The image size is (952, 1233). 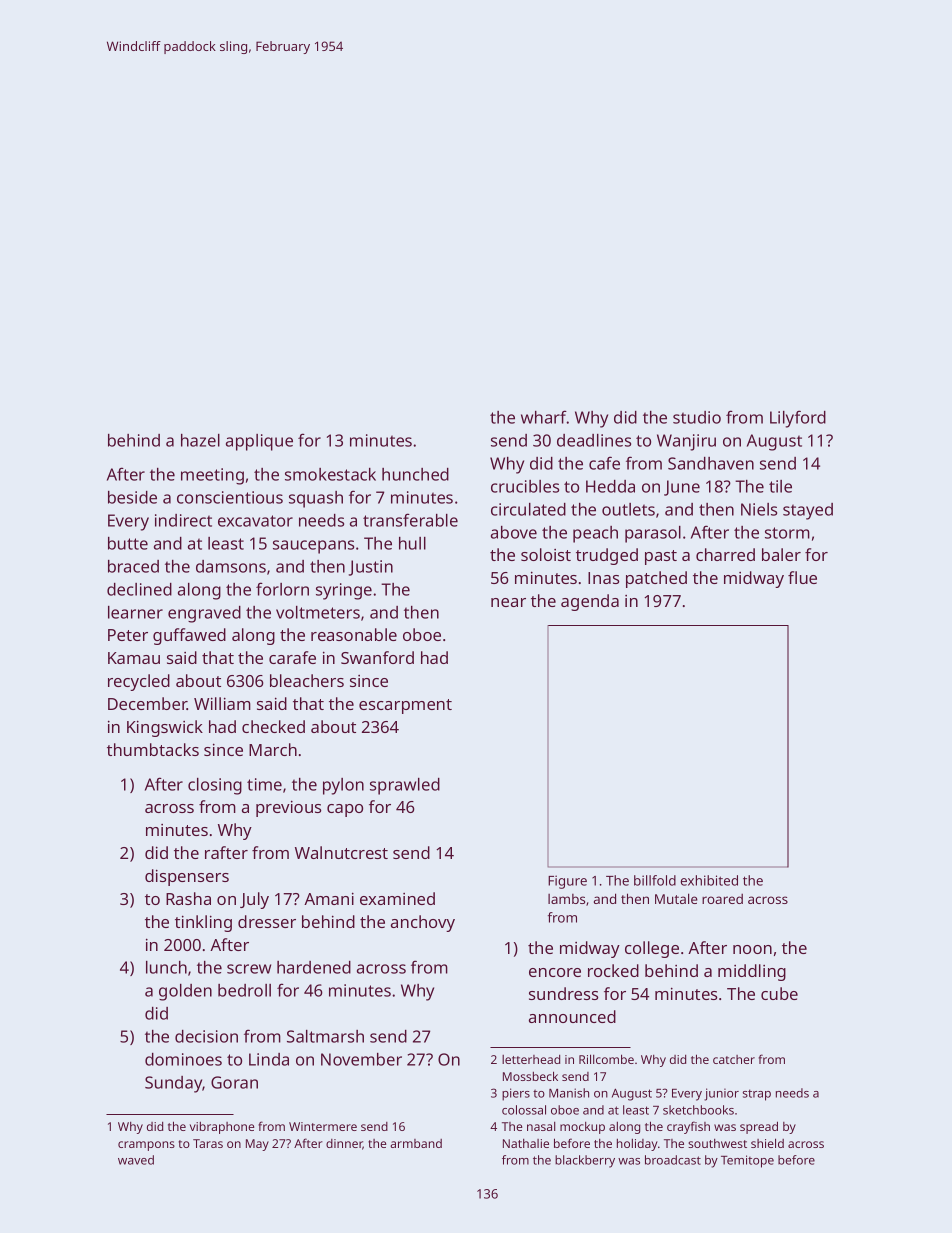 What do you see at coordinates (544, 417) in the document?
I see `wharf` at bounding box center [544, 417].
